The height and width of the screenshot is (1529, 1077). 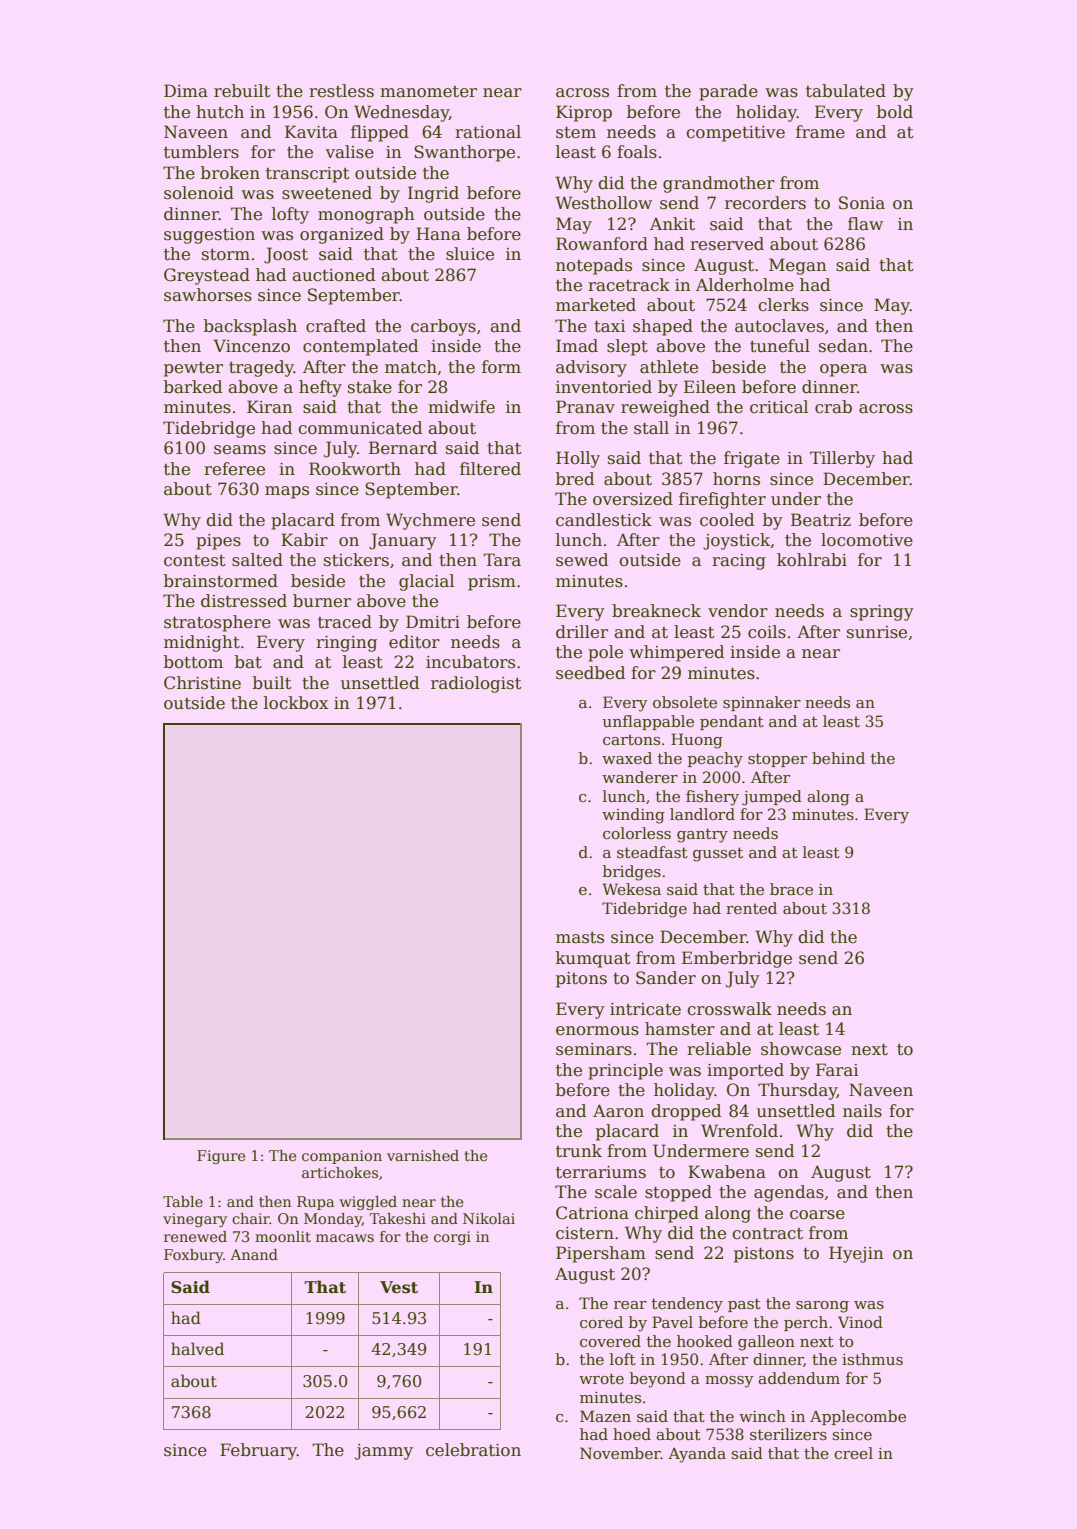 What do you see at coordinates (817, 1215) in the screenshot?
I see `coarse` at bounding box center [817, 1215].
